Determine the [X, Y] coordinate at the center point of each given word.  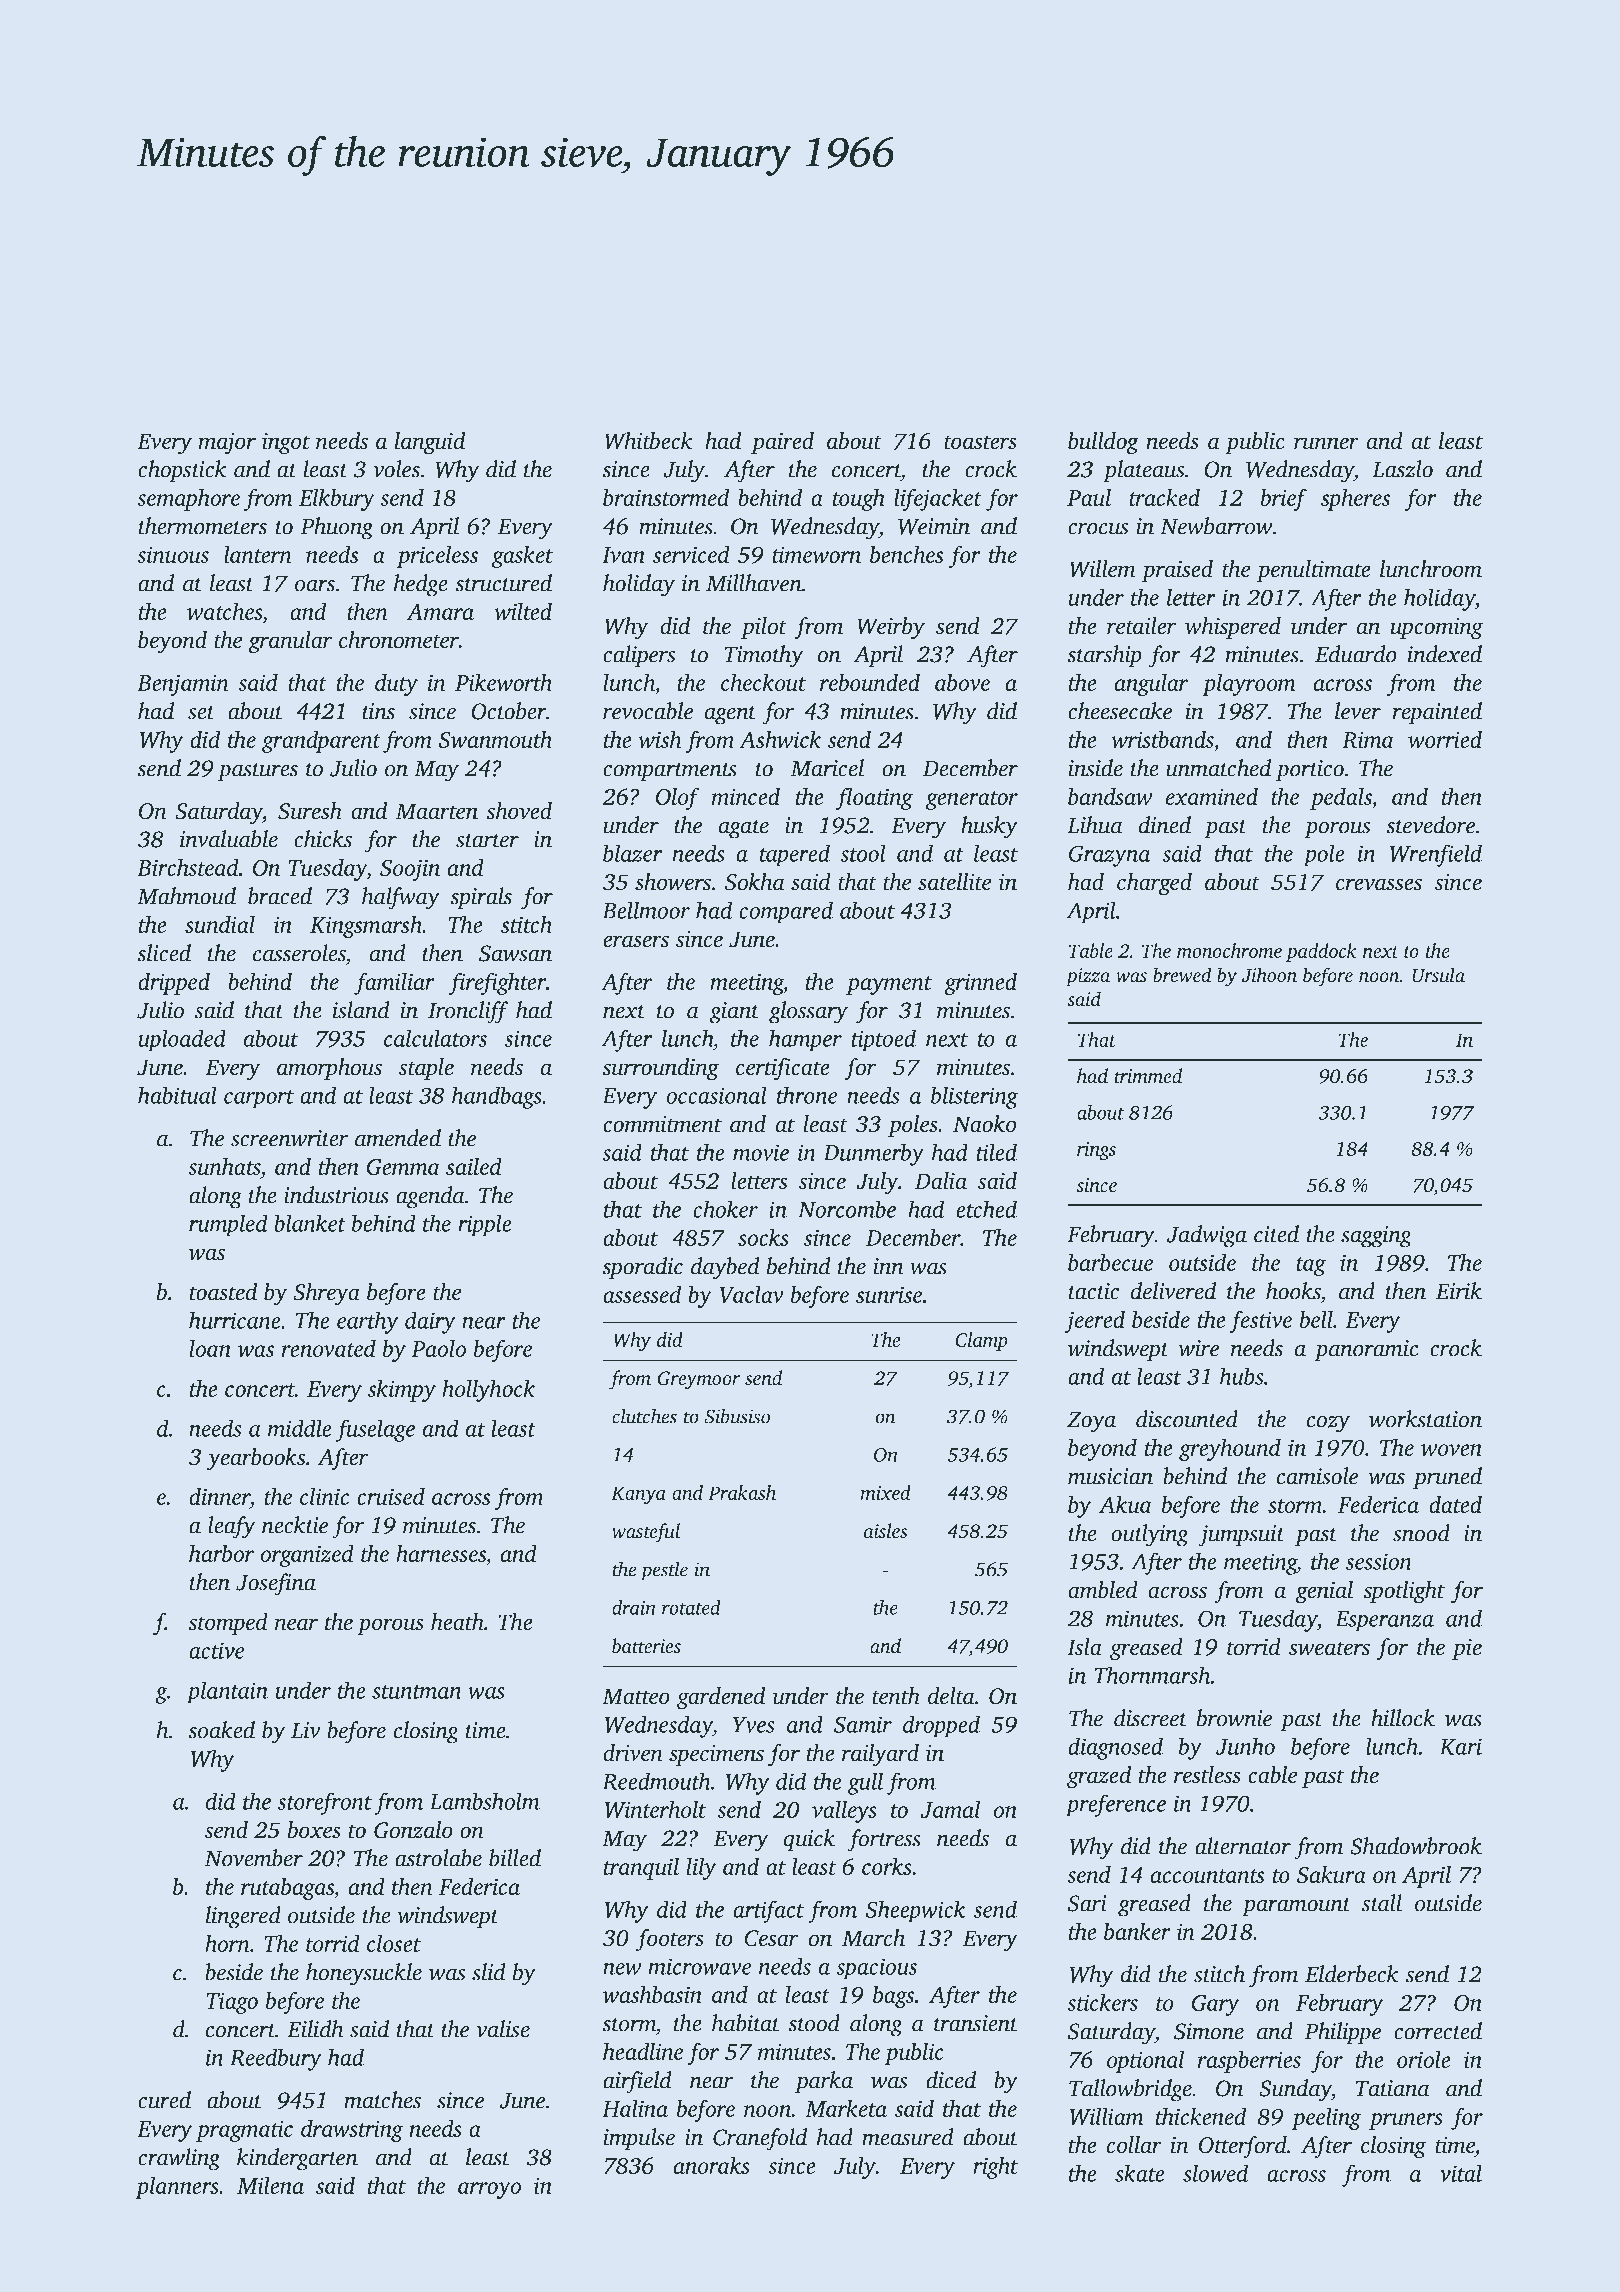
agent [730, 715]
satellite [954, 882]
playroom [1249, 684]
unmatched [1218, 768]
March [873, 1938]
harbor [221, 1553]
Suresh [310, 811]
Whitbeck [648, 441]
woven [1451, 1450]
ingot [286, 444]
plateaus [1144, 471]
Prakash [742, 1492]
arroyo [489, 2190]
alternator [1243, 1846]
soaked [221, 1730]
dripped [174, 983]
